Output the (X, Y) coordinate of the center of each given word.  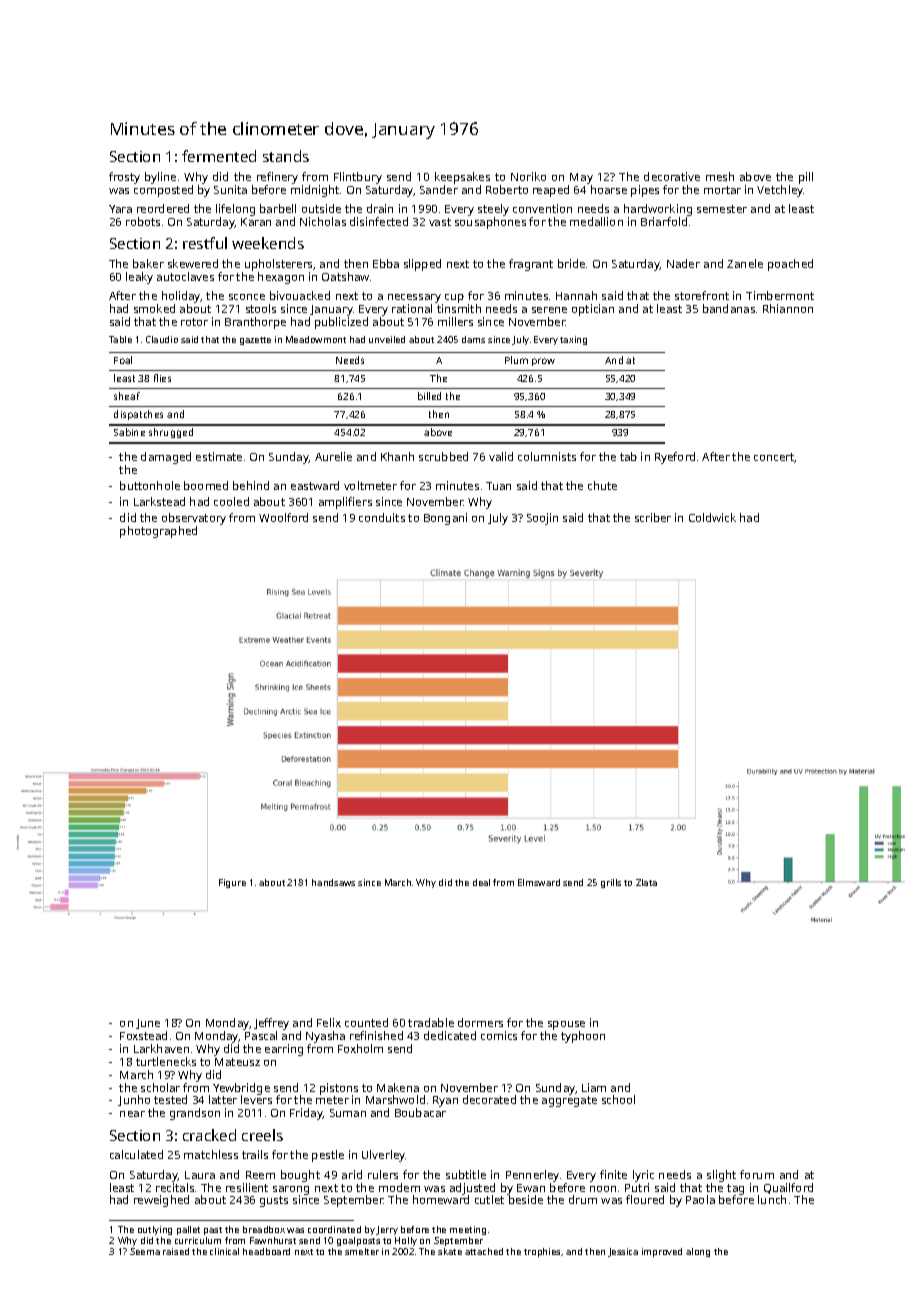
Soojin (542, 519)
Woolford (283, 517)
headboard (266, 1251)
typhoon (583, 1037)
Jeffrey (271, 1024)
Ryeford (675, 458)
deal (481, 882)
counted (366, 1022)
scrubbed (443, 456)
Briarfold (664, 221)
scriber (653, 517)
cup (454, 298)
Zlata (646, 882)
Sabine (129, 432)
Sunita (230, 189)
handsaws (333, 882)
